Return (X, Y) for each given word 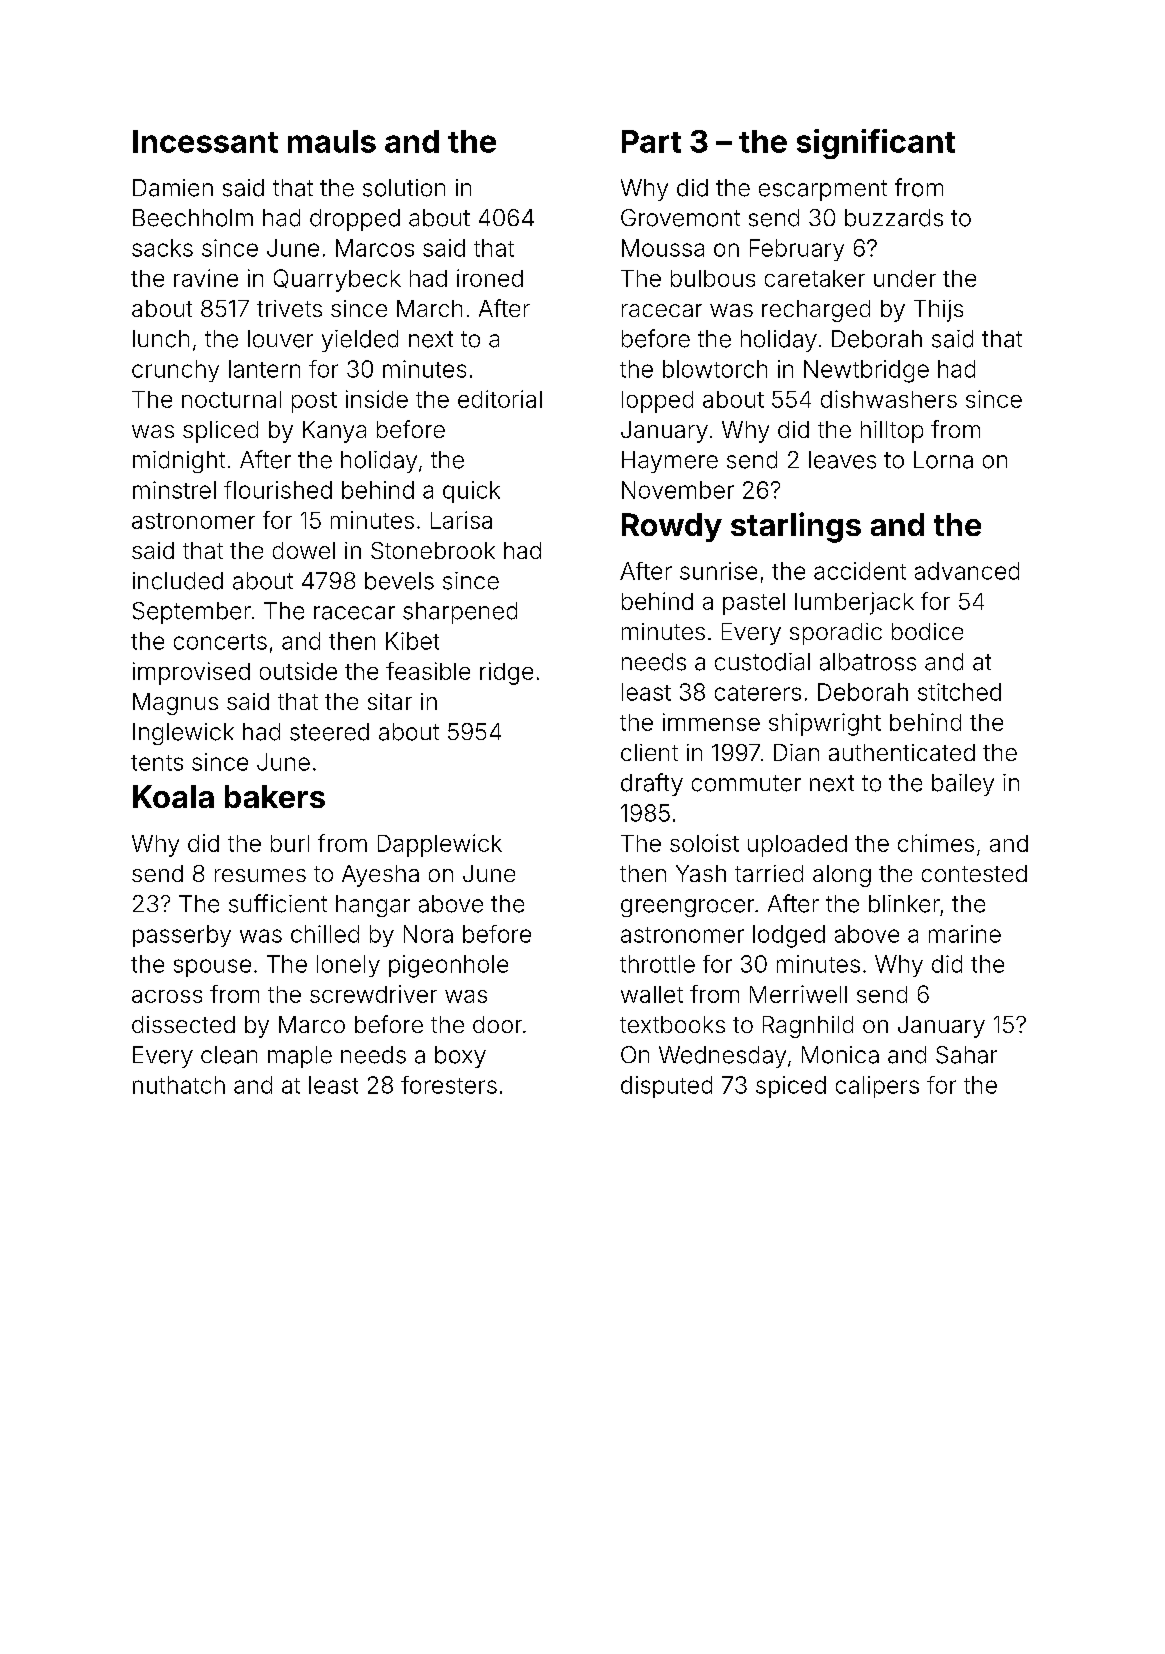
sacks (162, 248)
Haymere (670, 462)
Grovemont (680, 218)
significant (876, 144)
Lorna (943, 460)
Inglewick (183, 734)
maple (300, 1057)
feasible (428, 671)
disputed (666, 1087)
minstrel (174, 490)
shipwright (825, 724)
